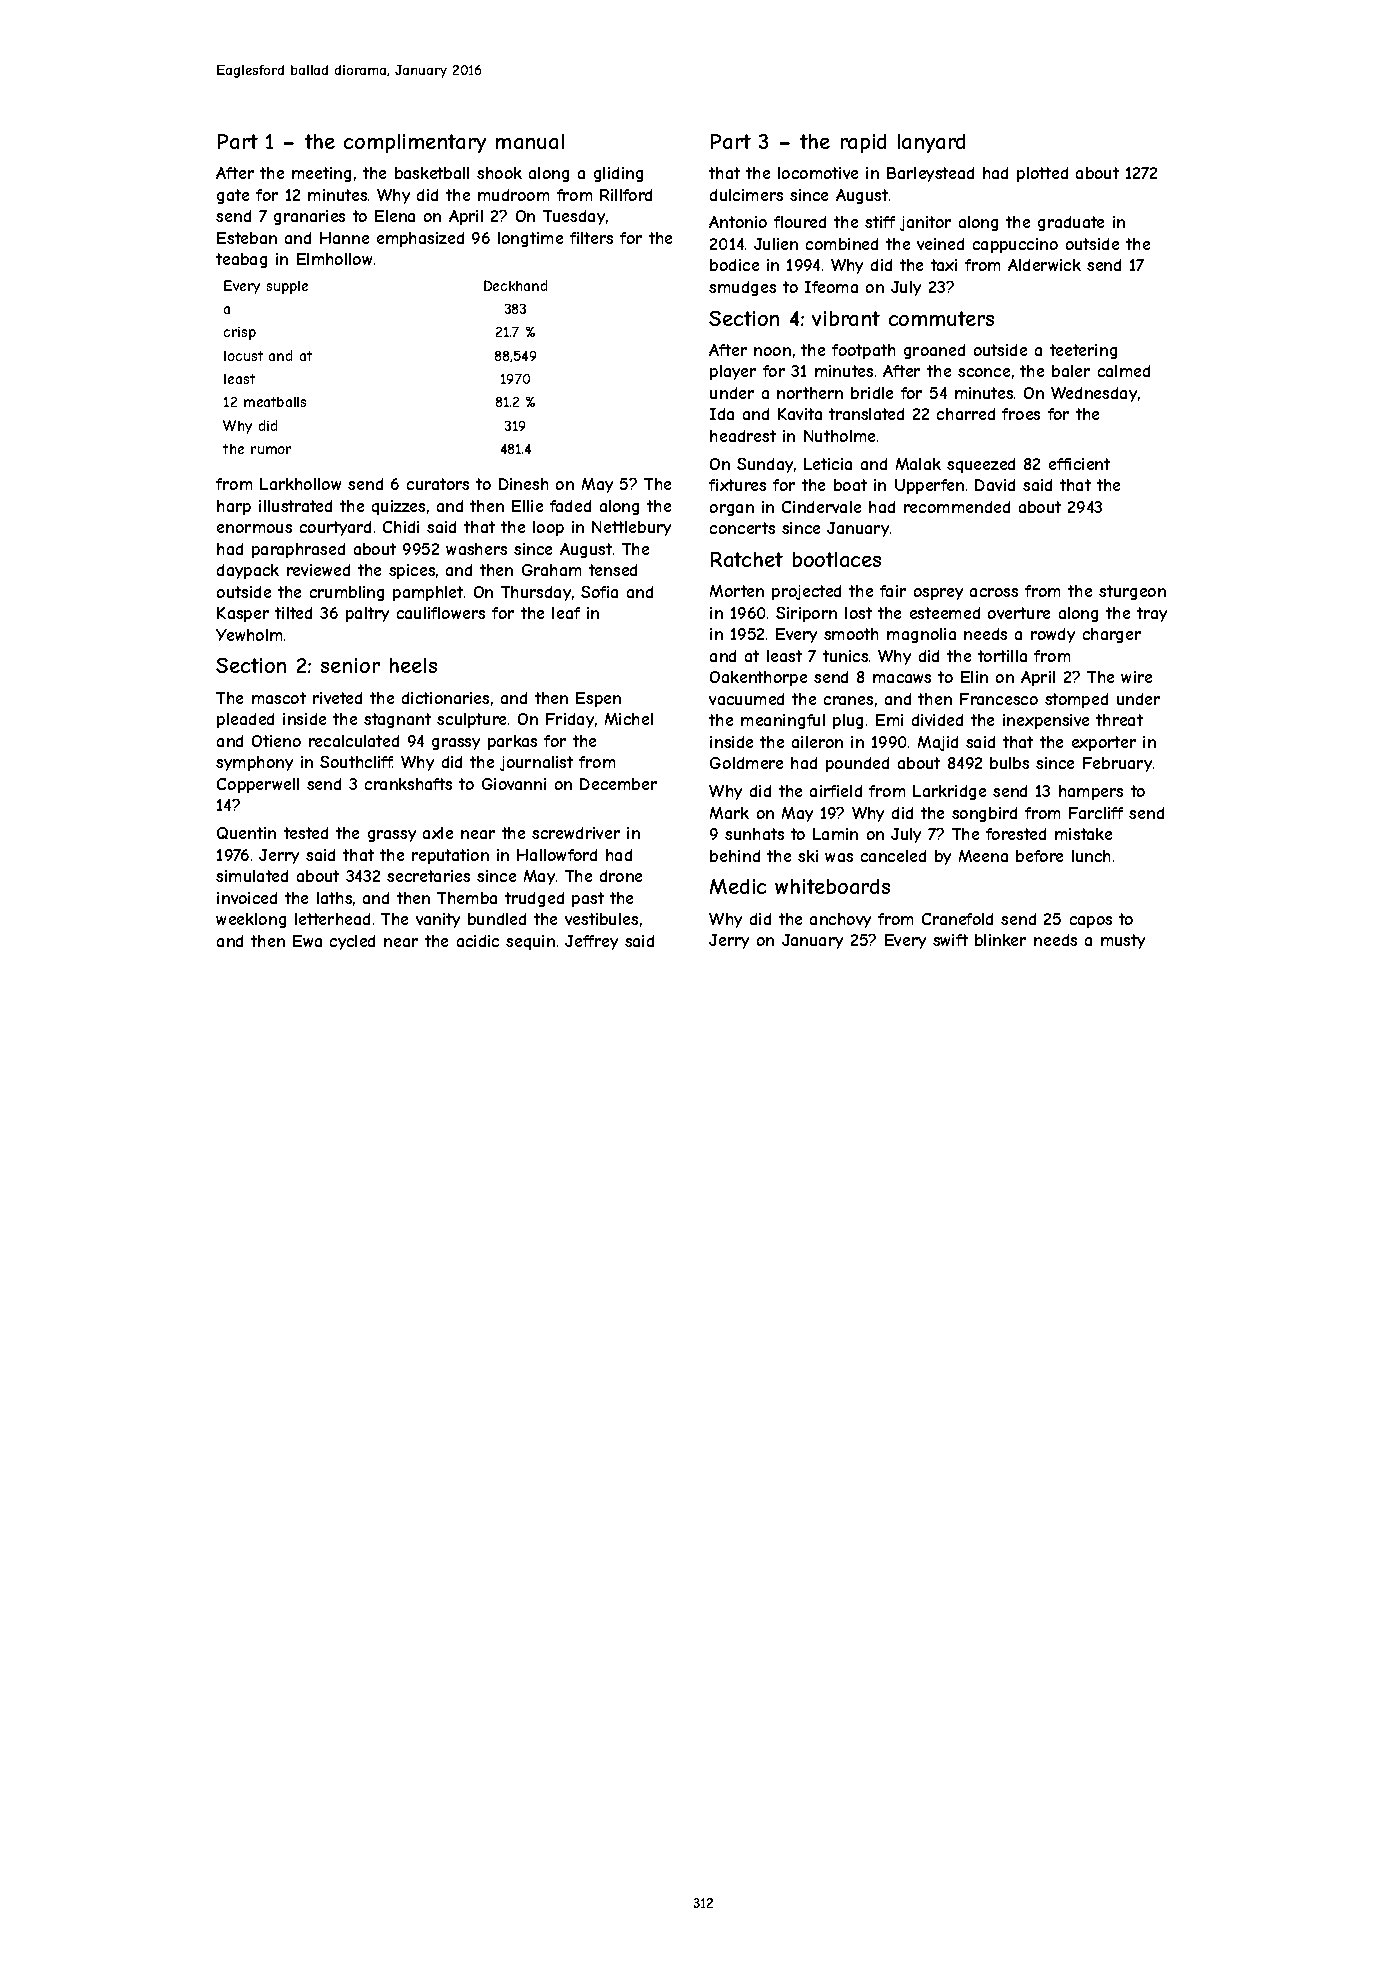 This image has height=1969, width=1386. Describe the element at coordinates (415, 143) in the image. I see `complimentary` at that location.
